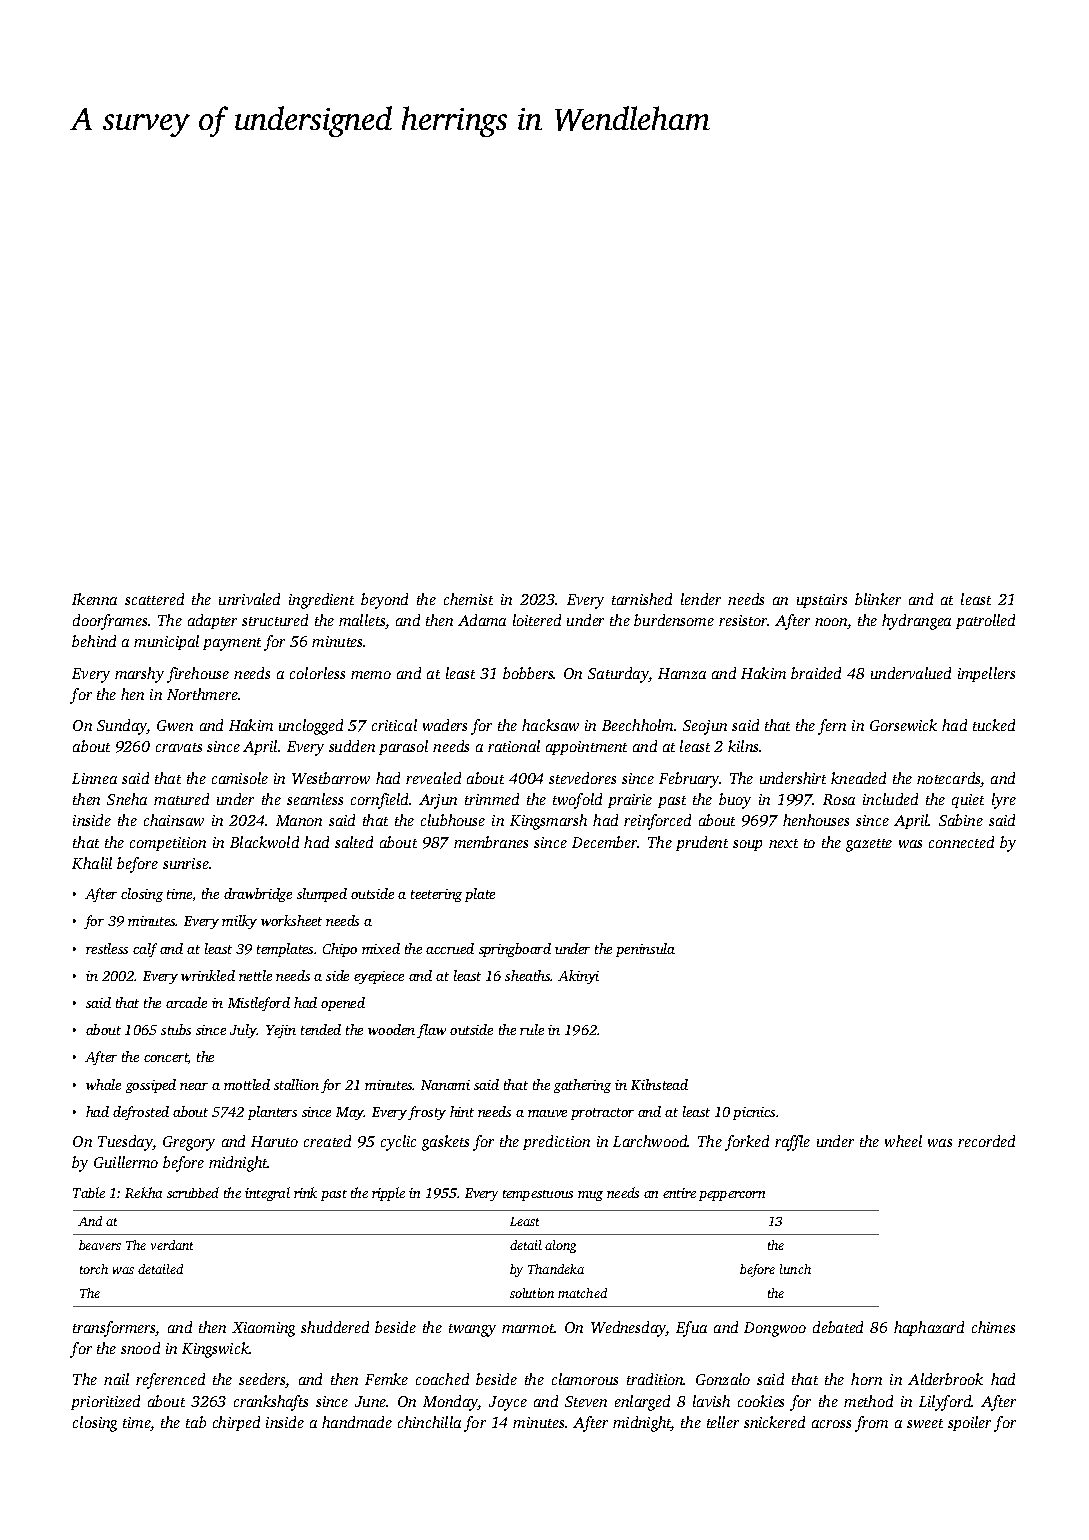  What do you see at coordinates (689, 780) in the image?
I see `February` at bounding box center [689, 780].
